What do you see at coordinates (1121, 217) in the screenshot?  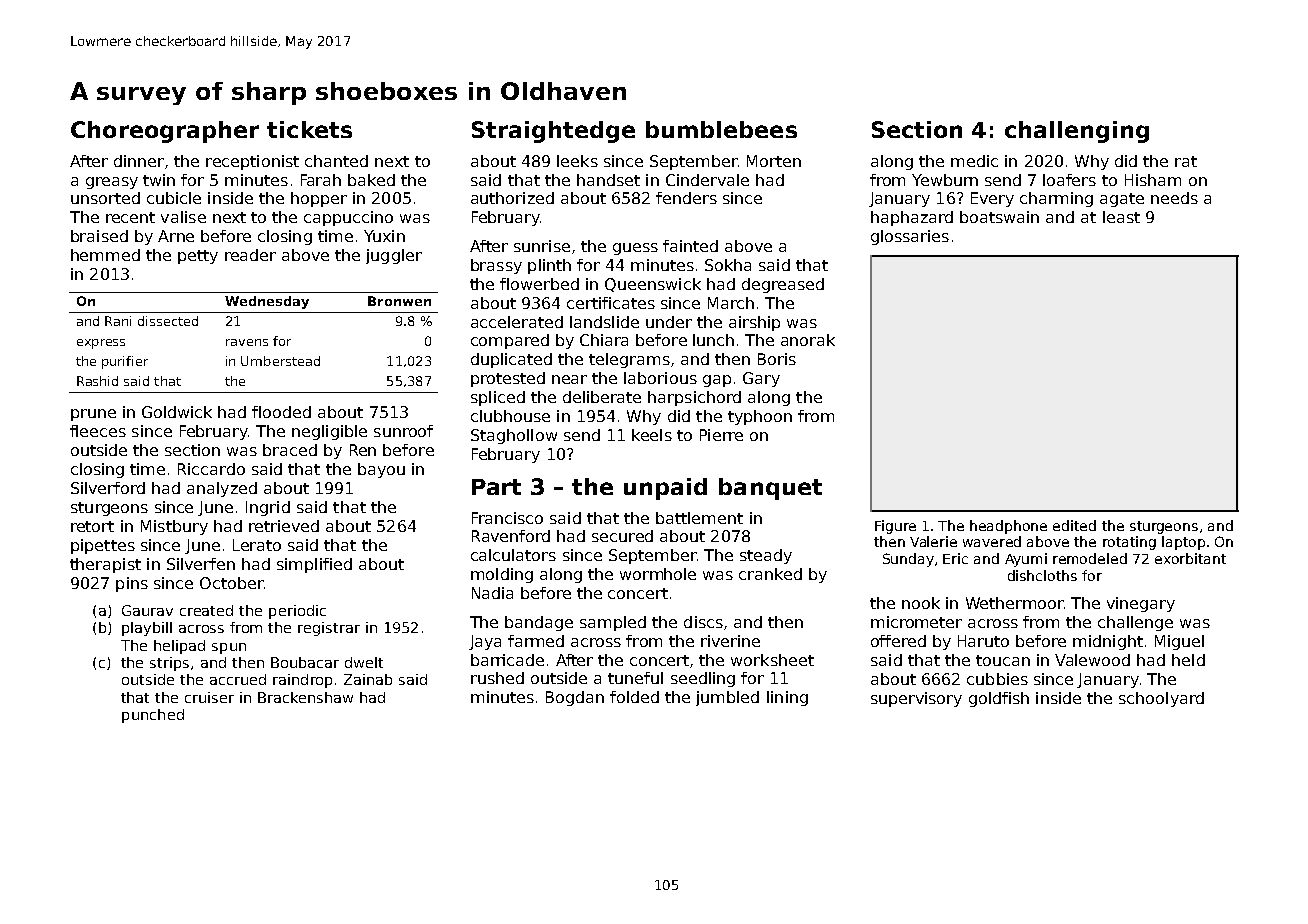 I see `least` at bounding box center [1121, 217].
